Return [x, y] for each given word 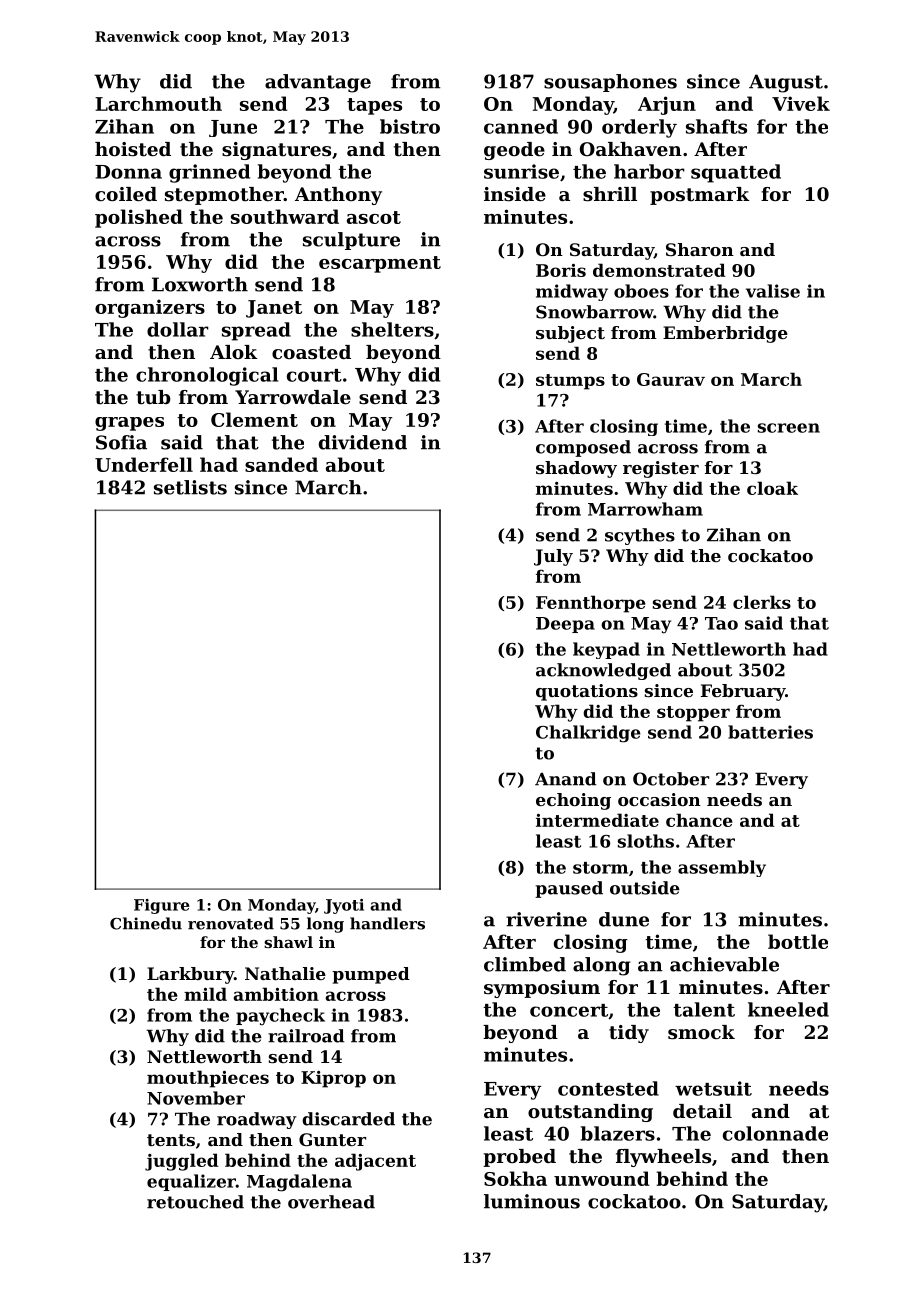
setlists [190, 487]
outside [645, 888]
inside [515, 194]
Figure [162, 906]
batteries [770, 732]
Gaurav [671, 379]
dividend [363, 442]
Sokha [515, 1178]
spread [256, 331]
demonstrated [659, 270]
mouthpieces [208, 1079]
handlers [387, 923]
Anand [566, 779]
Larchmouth [158, 103]
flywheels [663, 1158]
